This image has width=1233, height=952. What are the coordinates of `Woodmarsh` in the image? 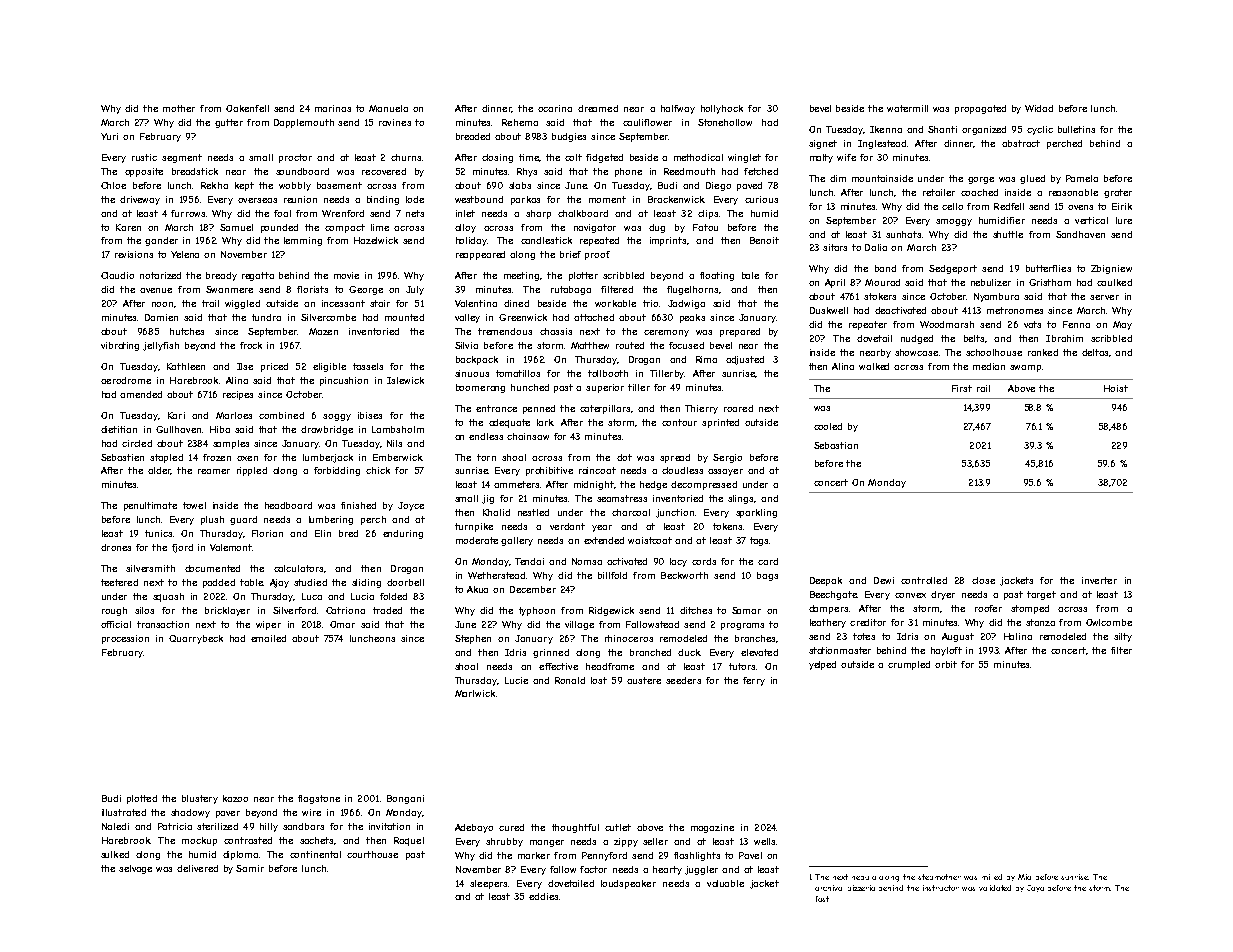 It's located at (947, 324).
